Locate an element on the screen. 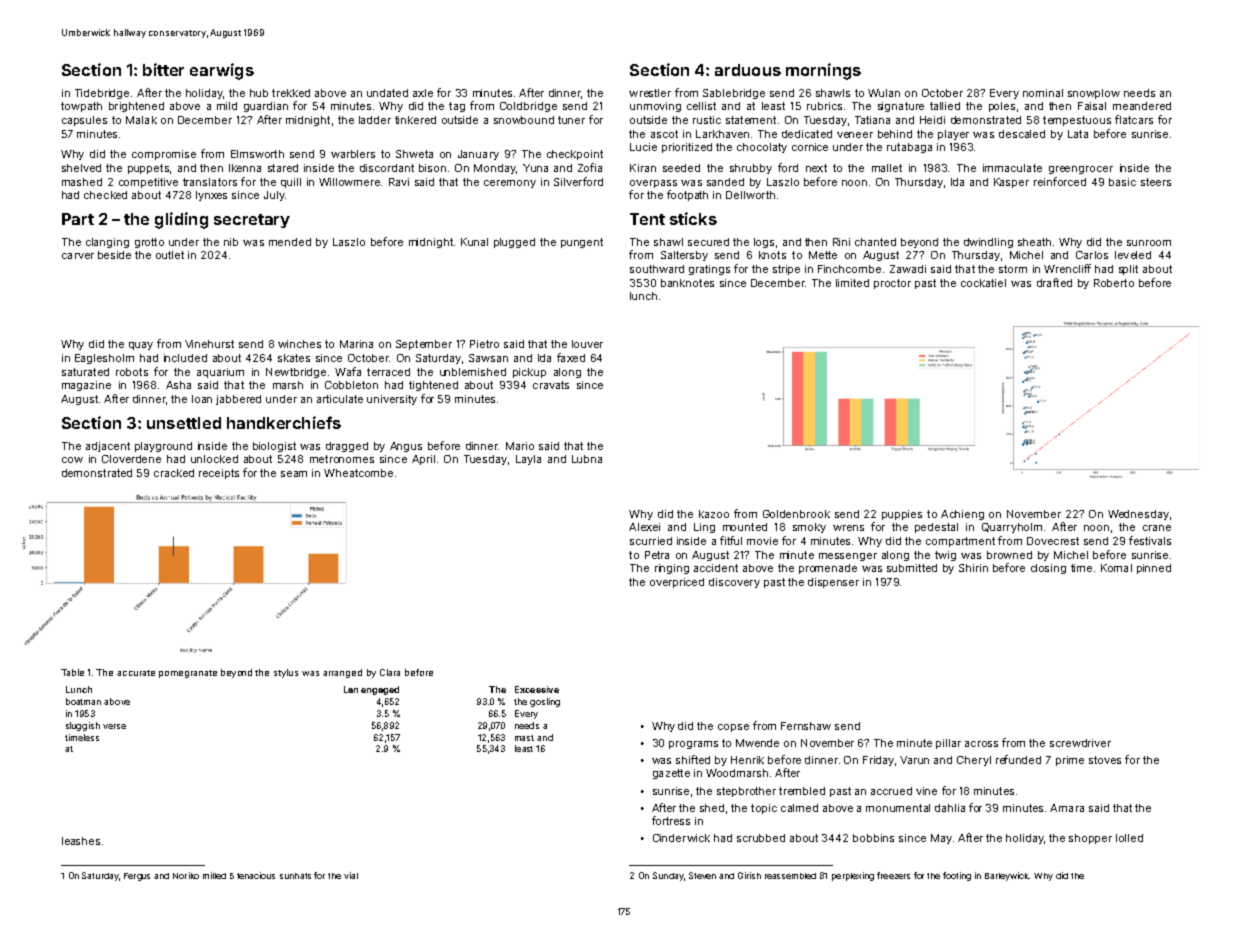 Image resolution: width=1233 pixels, height=952 pixels. verse is located at coordinates (114, 726).
